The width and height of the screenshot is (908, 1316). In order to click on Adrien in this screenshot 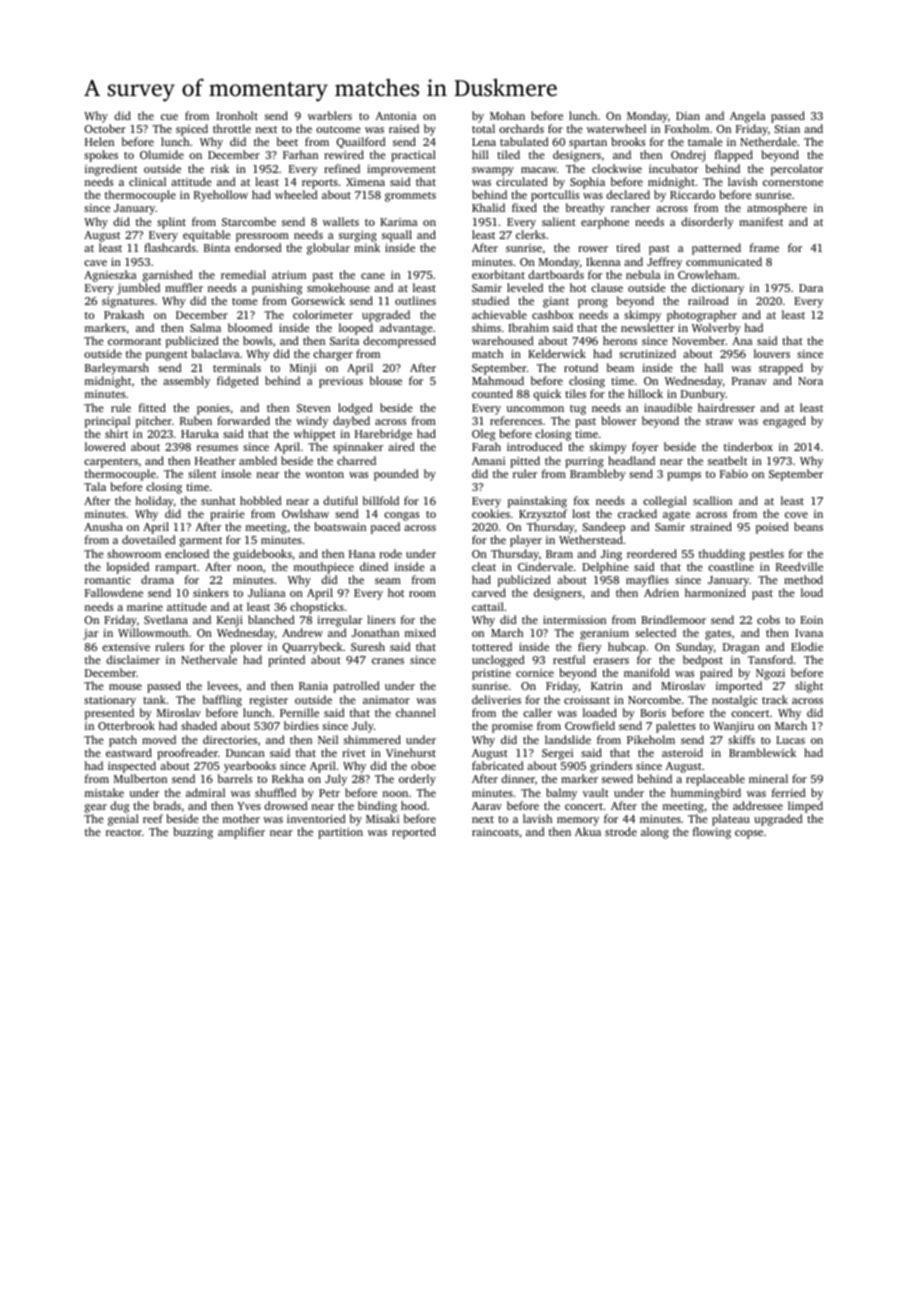, I will do `click(661, 592)`.
